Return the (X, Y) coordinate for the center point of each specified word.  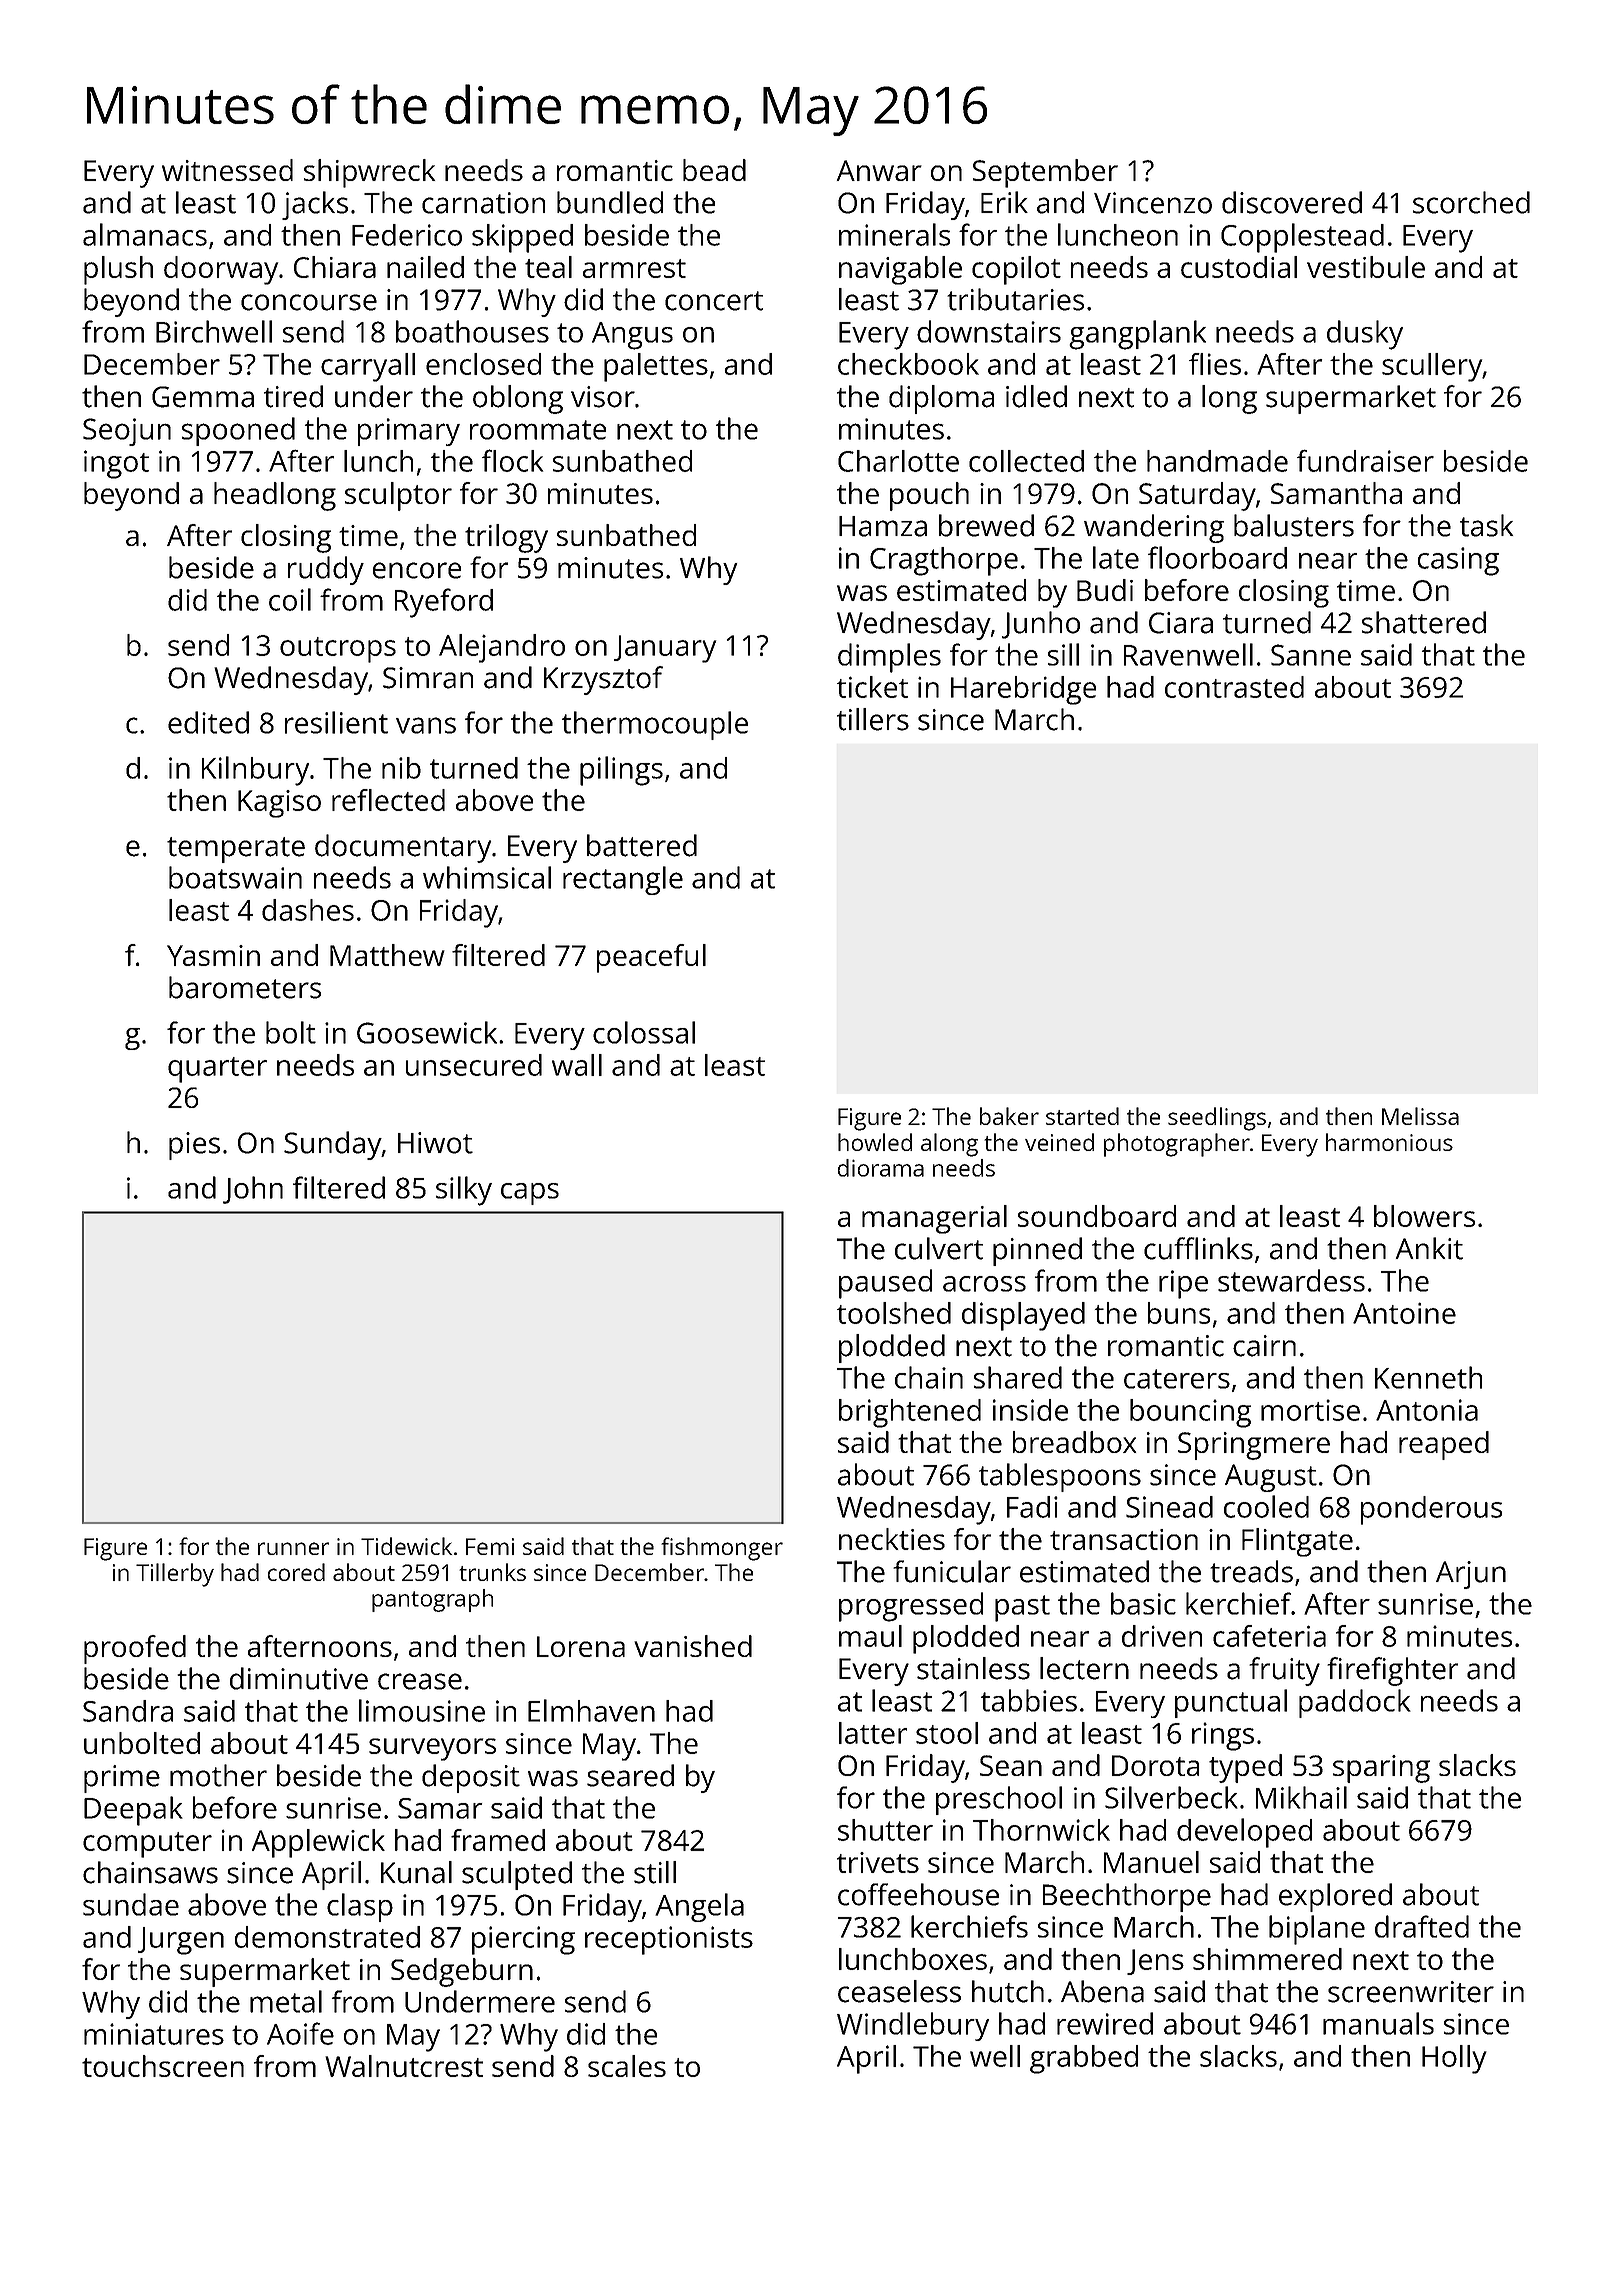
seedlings (1217, 1119)
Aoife (300, 2033)
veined (1059, 1142)
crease (420, 1681)
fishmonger (722, 1549)
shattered (1424, 622)
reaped (1444, 1445)
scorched (1471, 202)
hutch (1008, 1991)
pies (194, 1146)
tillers (873, 719)
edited (208, 722)
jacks (315, 205)
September (1045, 173)
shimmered (1267, 1959)
